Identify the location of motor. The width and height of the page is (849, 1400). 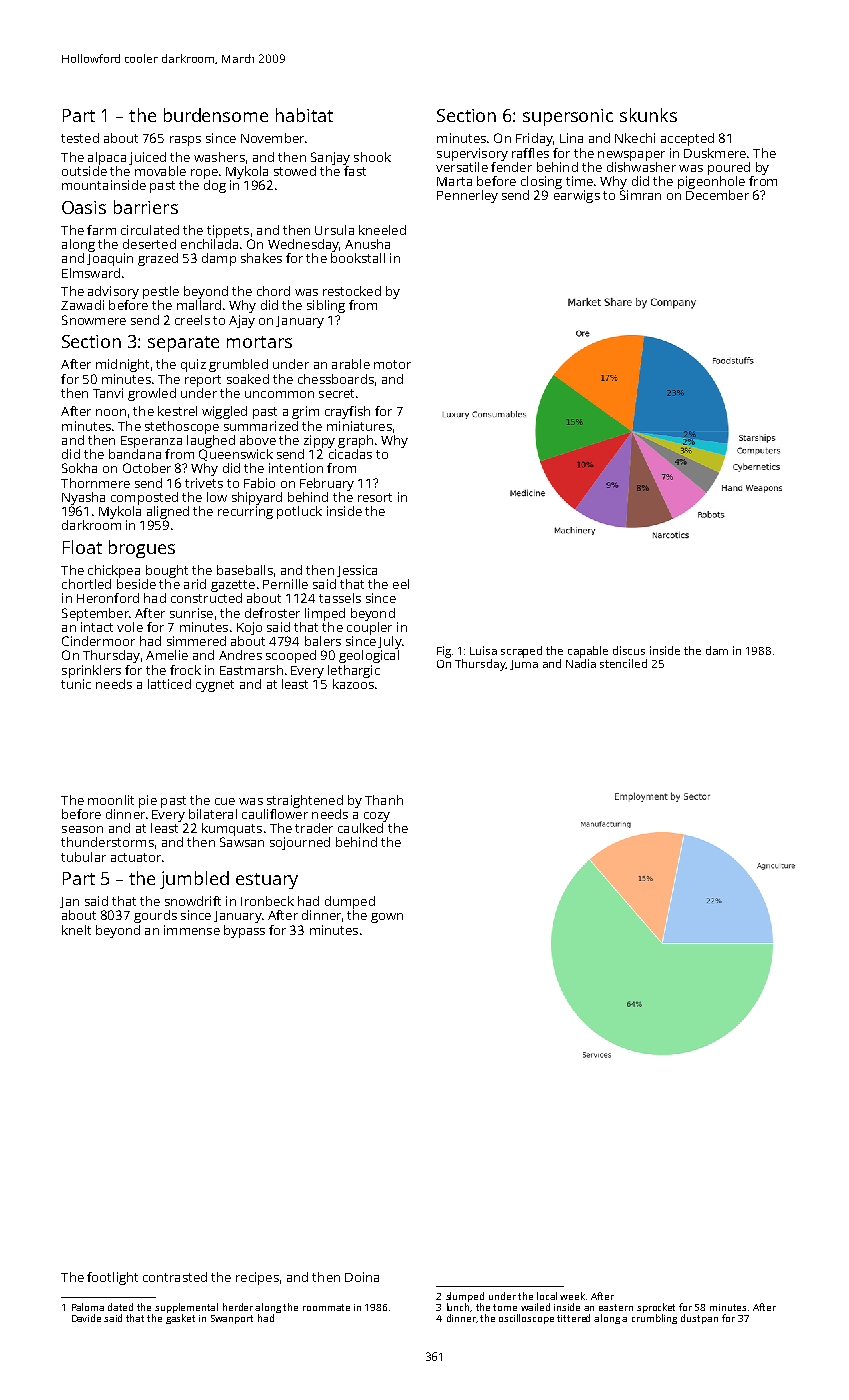
(392, 364).
